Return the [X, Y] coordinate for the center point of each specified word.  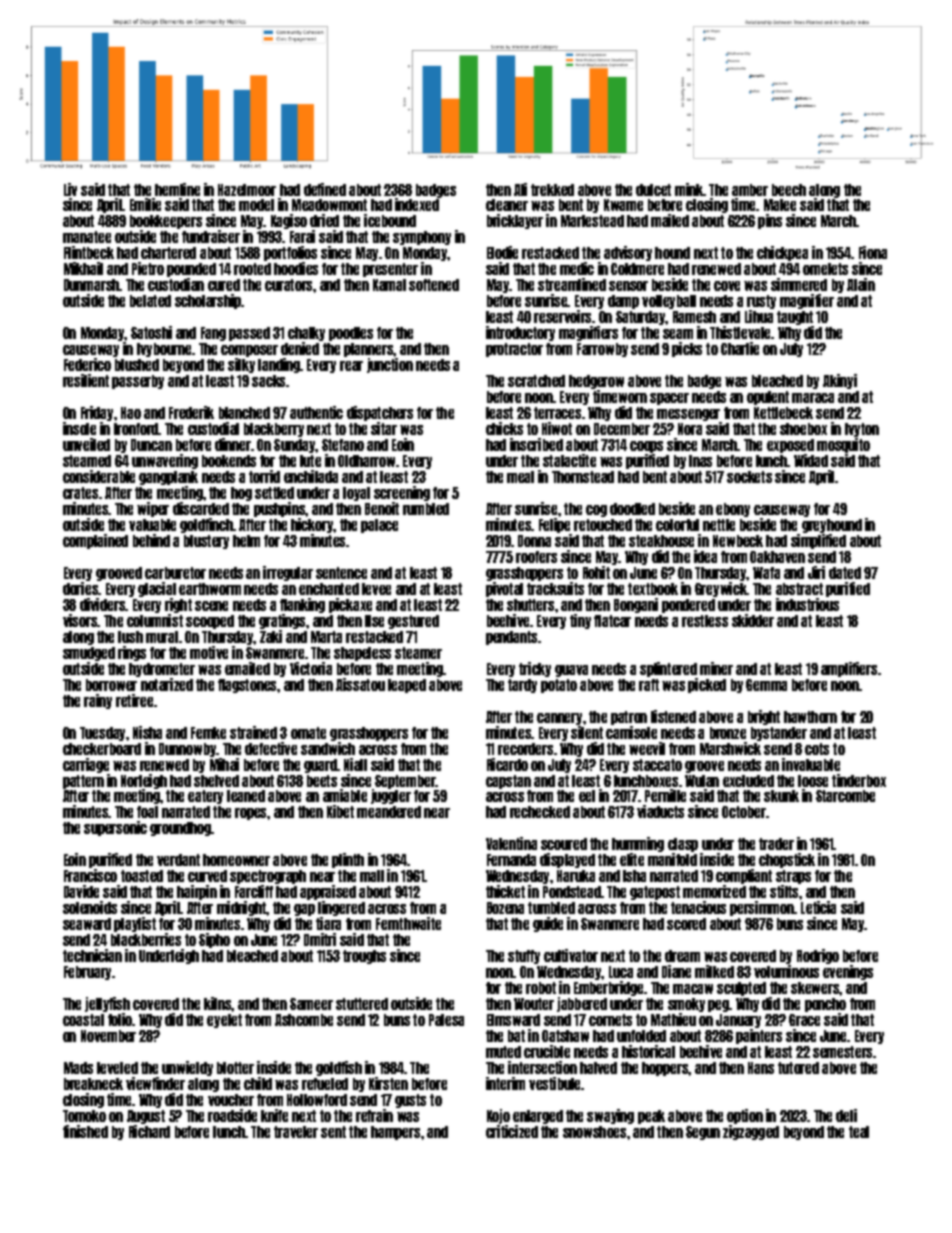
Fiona [873, 252]
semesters [843, 1052]
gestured [413, 622]
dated [845, 573]
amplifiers [849, 669]
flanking [302, 605]
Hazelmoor [247, 190]
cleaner [507, 205]
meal [520, 477]
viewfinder [155, 1083]
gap [304, 910]
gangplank [168, 478]
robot [541, 988]
